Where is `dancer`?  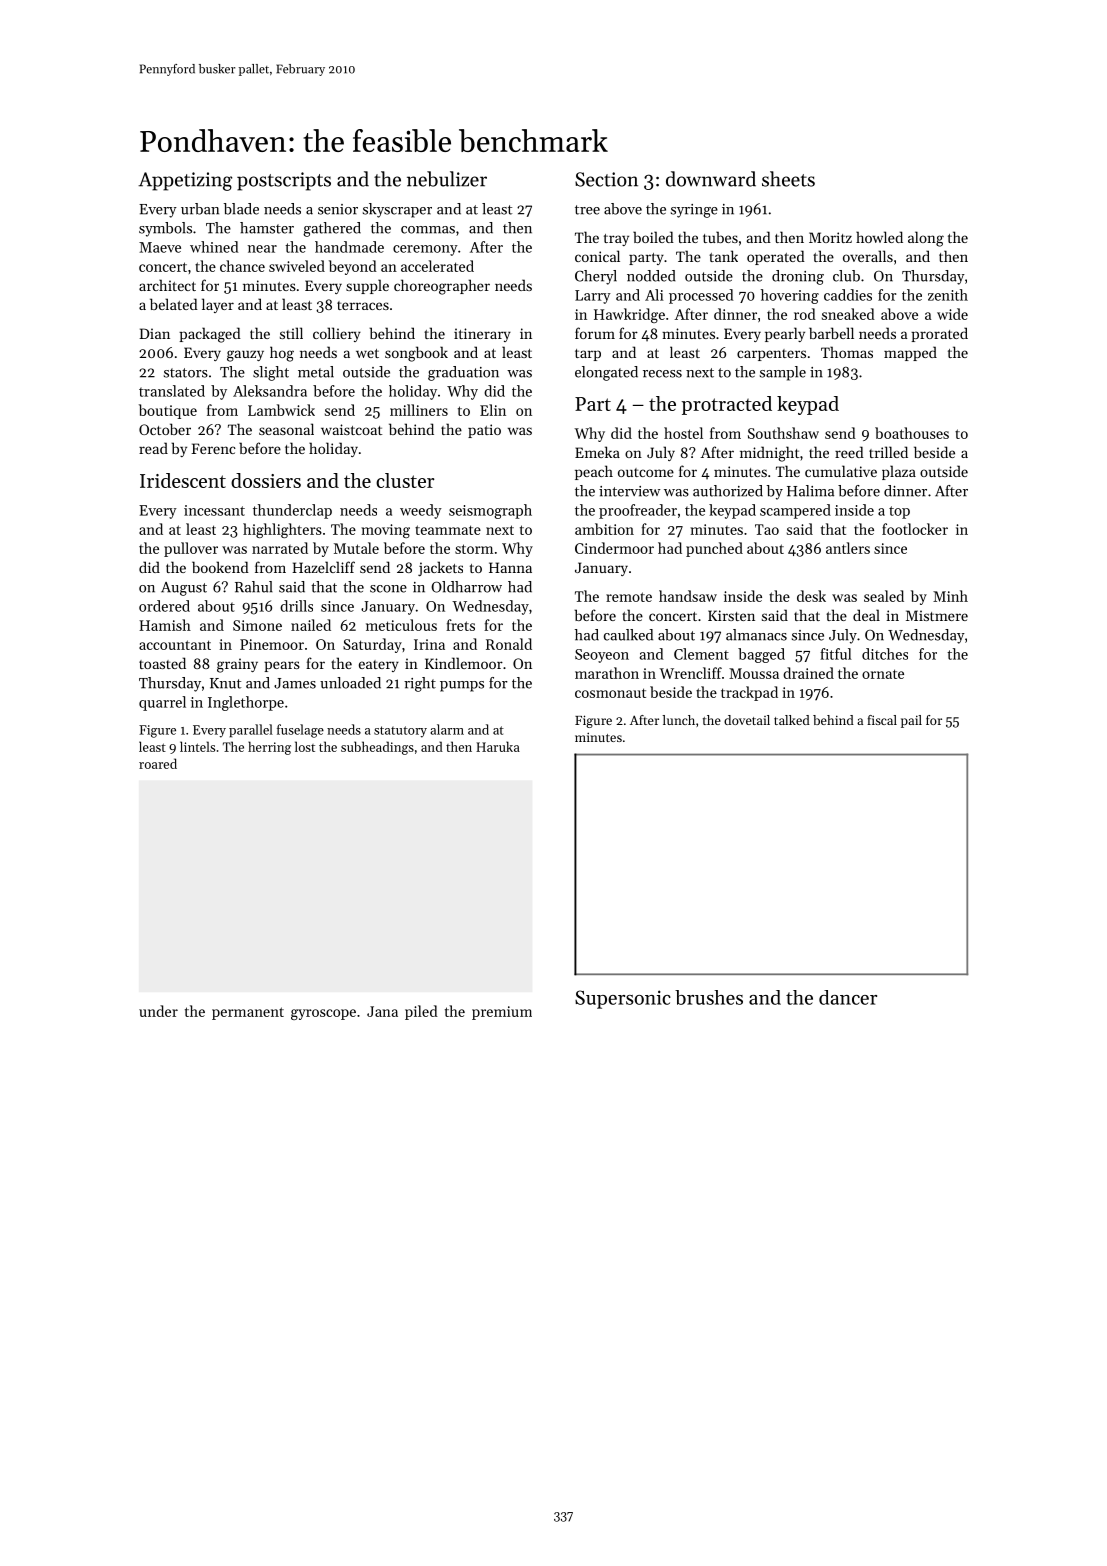
dancer is located at coordinates (848, 997).
